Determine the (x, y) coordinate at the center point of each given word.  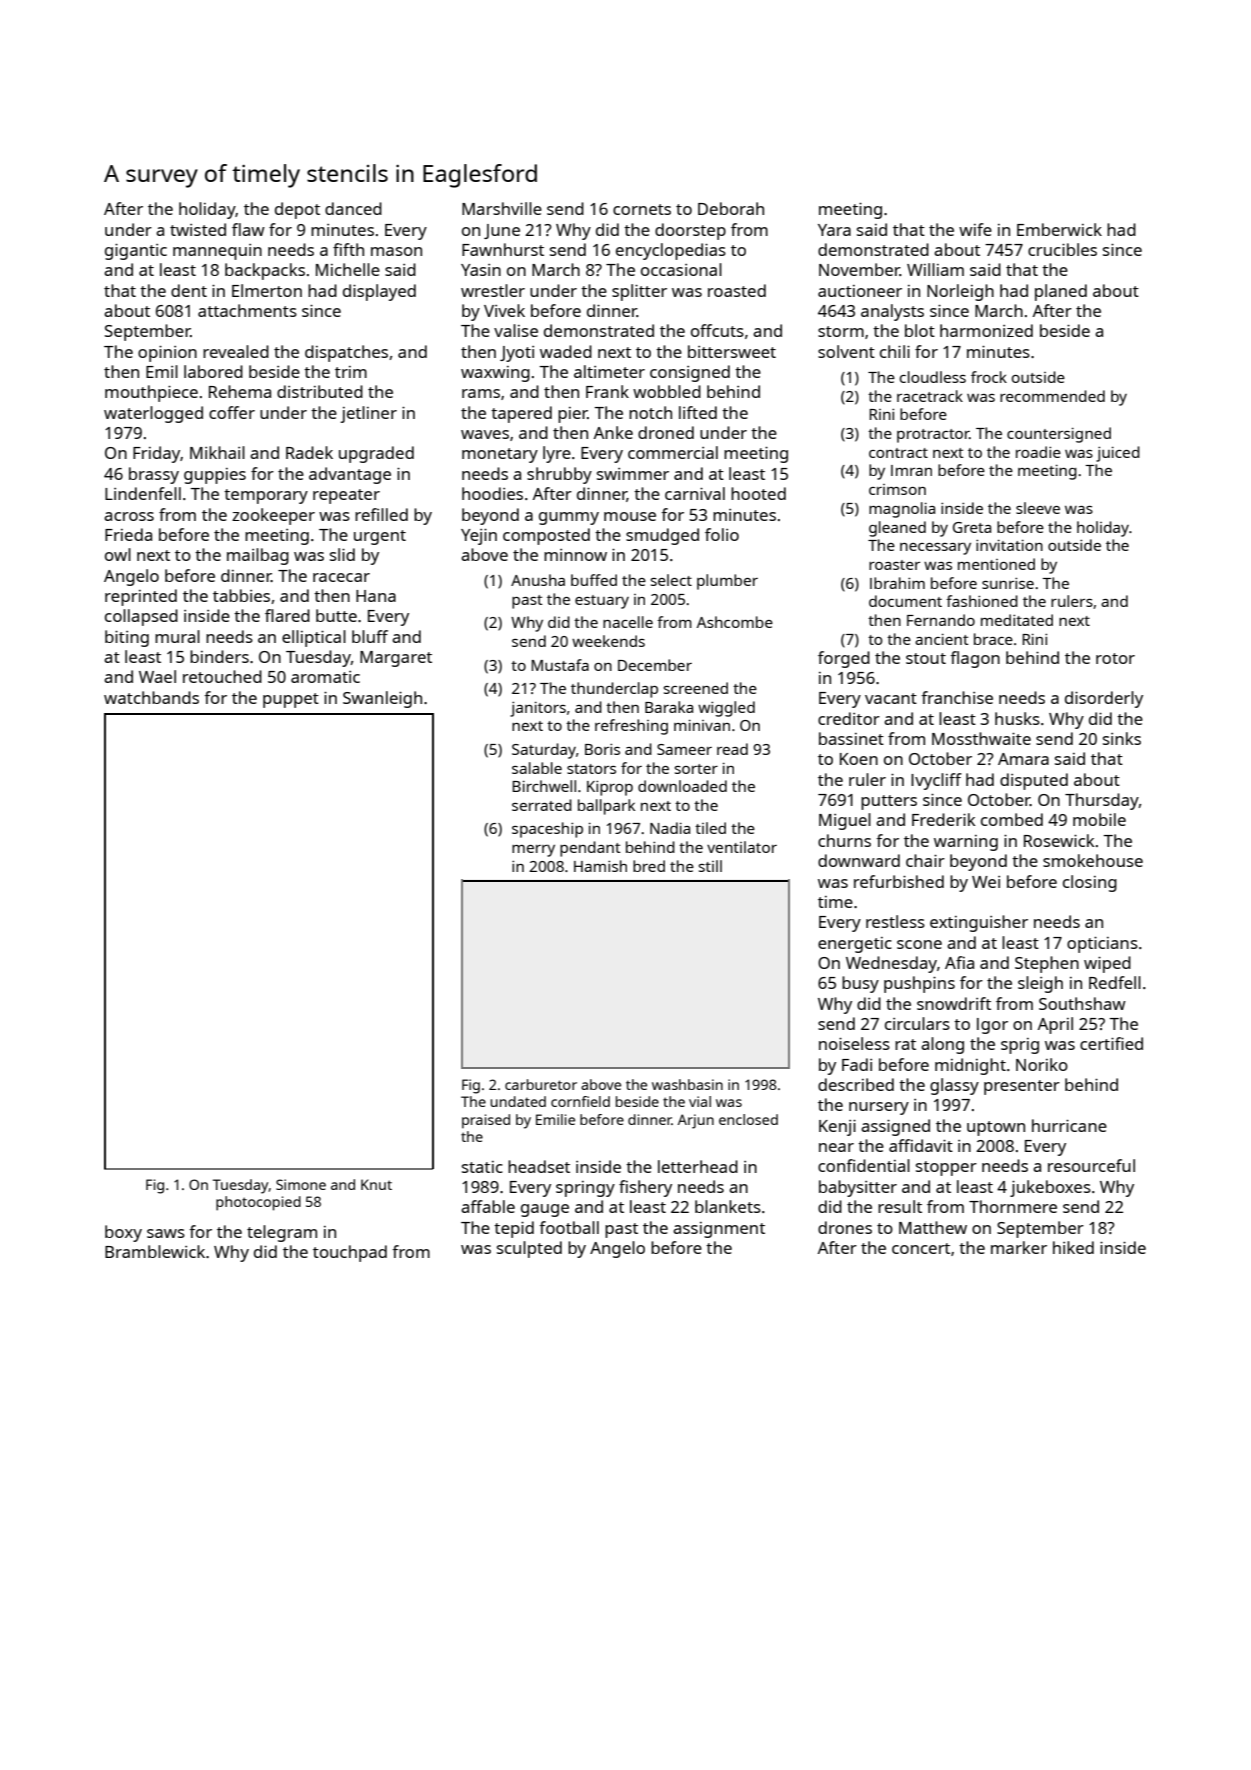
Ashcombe (735, 622)
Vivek (504, 310)
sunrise (1008, 583)
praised (486, 1121)
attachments (247, 310)
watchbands (151, 697)
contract (898, 453)
